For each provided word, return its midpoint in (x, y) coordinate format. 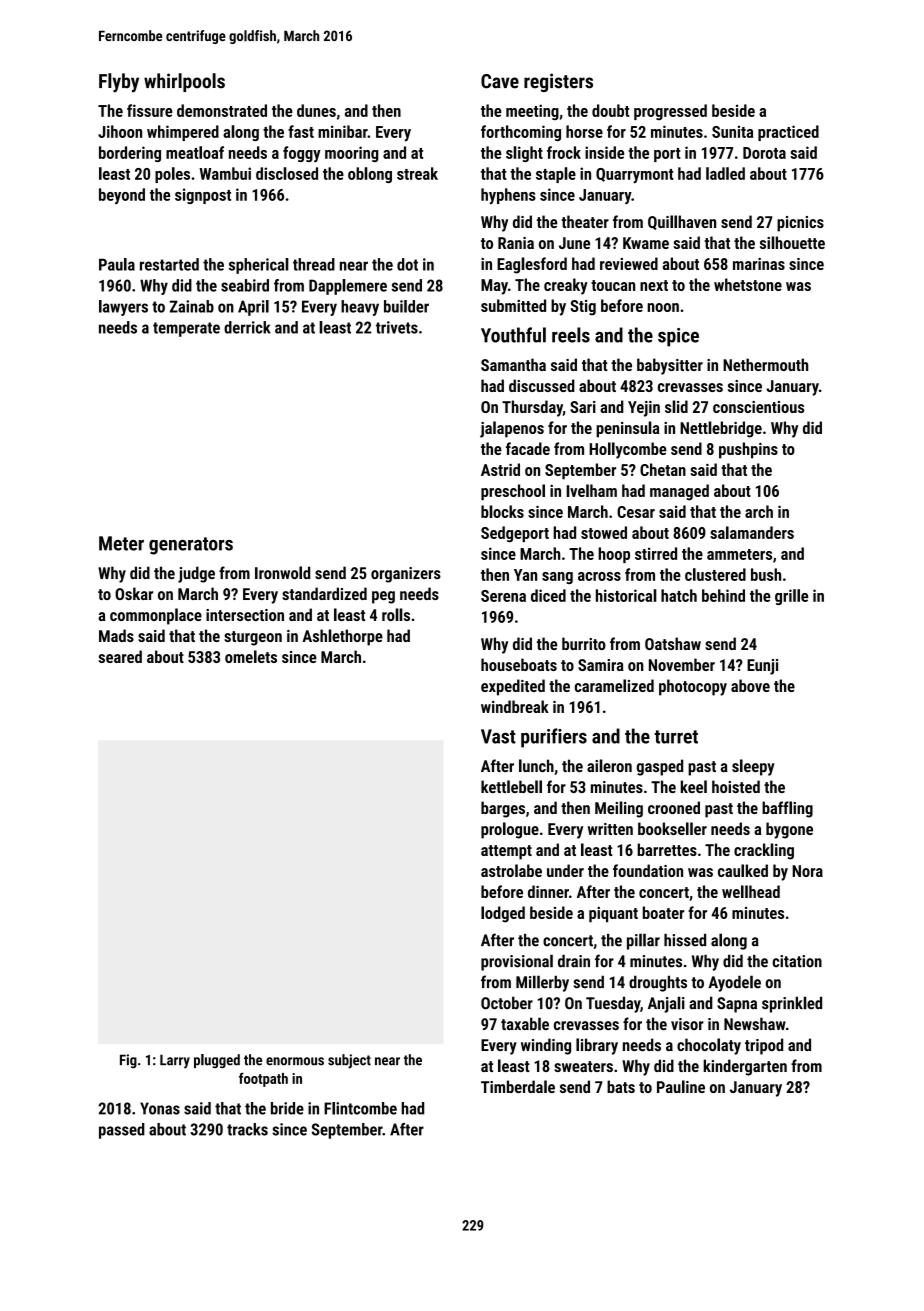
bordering (130, 154)
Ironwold (282, 572)
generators (191, 546)
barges (503, 809)
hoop (614, 555)
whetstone (748, 284)
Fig (128, 1061)
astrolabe (511, 870)
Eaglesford (532, 265)
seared (120, 656)
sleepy (753, 767)
